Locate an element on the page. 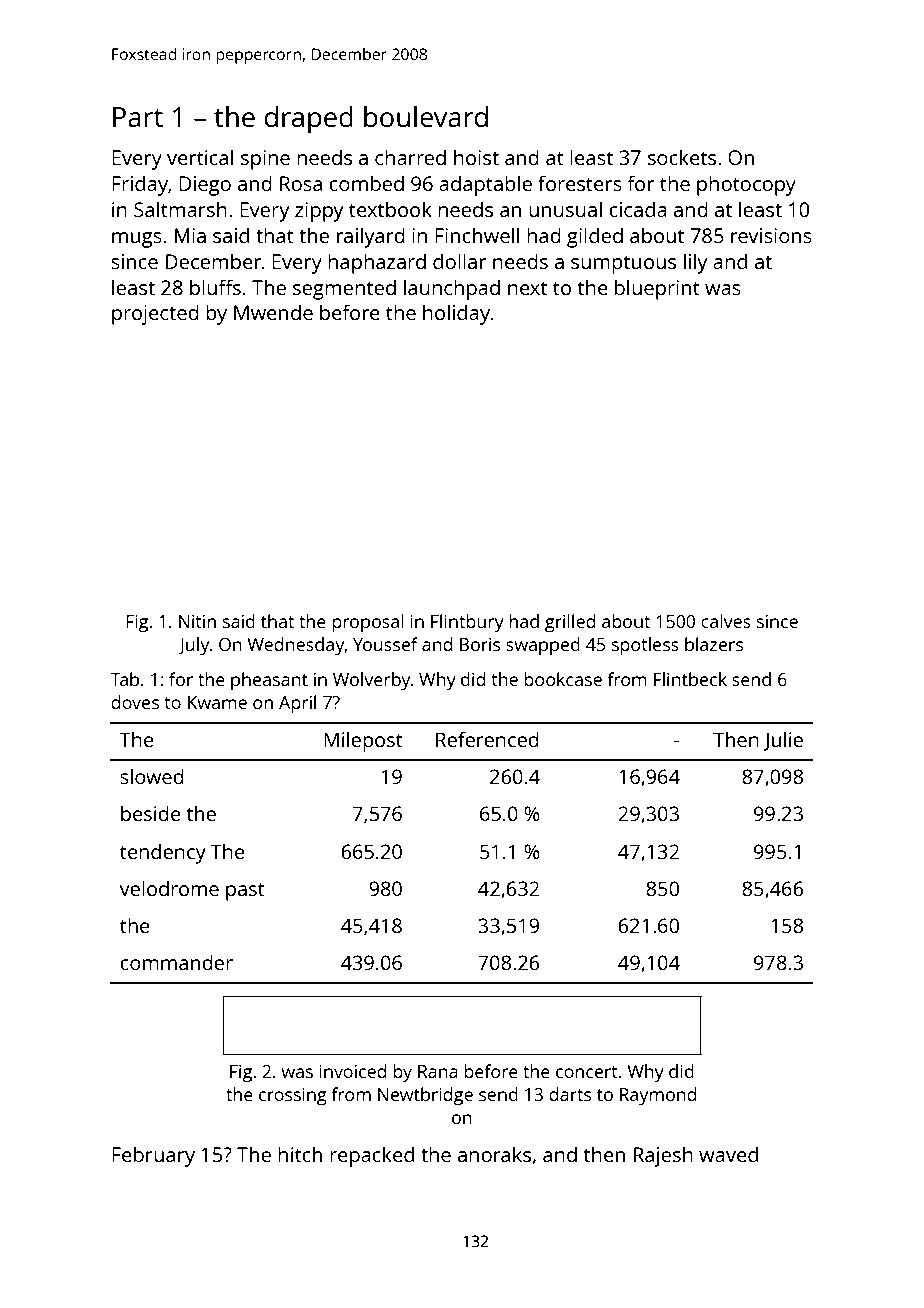  projected is located at coordinates (155, 314).
